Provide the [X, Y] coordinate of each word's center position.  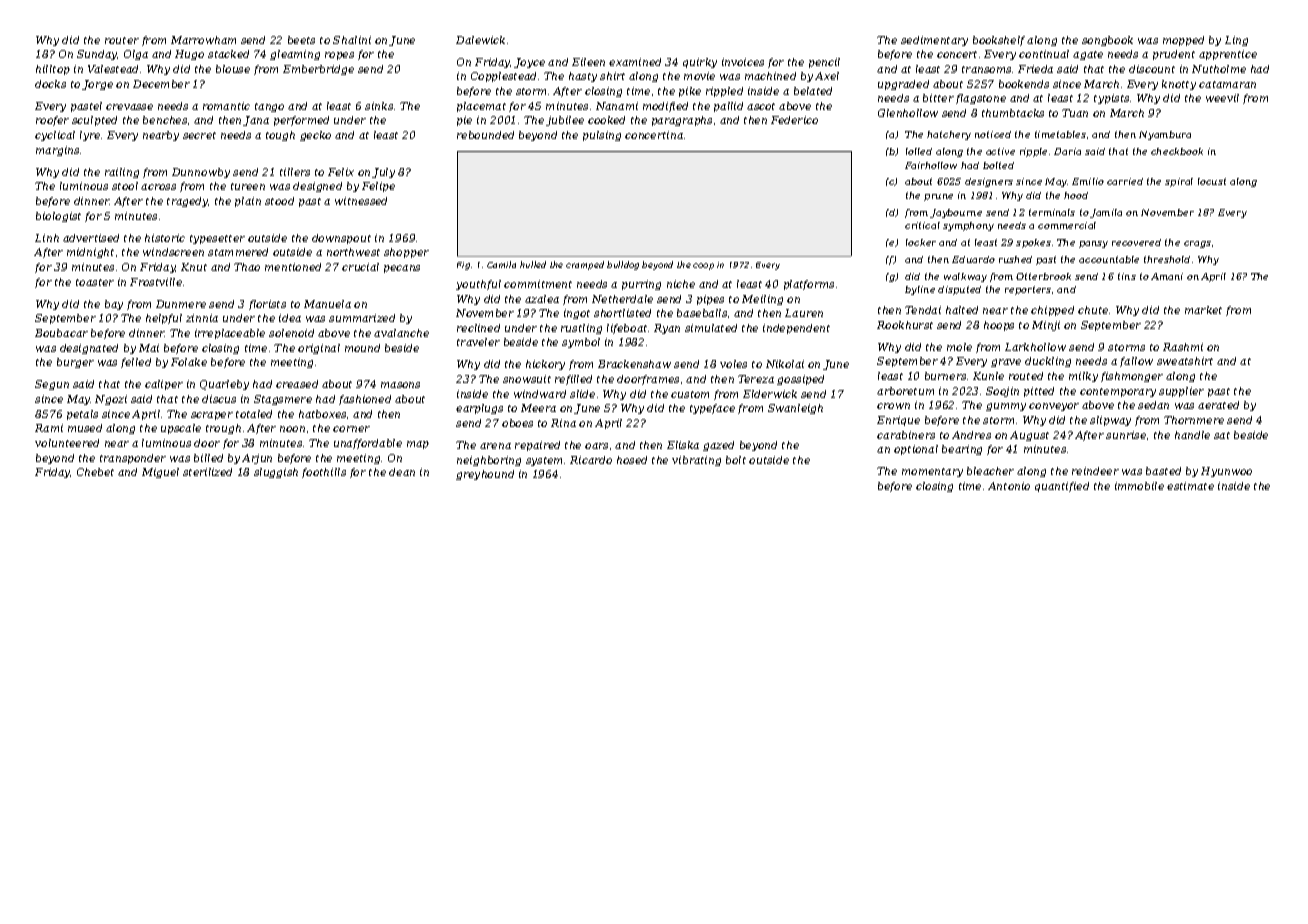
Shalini [352, 40]
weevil [1222, 98]
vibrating [696, 461]
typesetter [217, 239]
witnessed [361, 201]
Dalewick [480, 40]
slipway [1110, 421]
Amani [1167, 276]
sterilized [207, 472]
